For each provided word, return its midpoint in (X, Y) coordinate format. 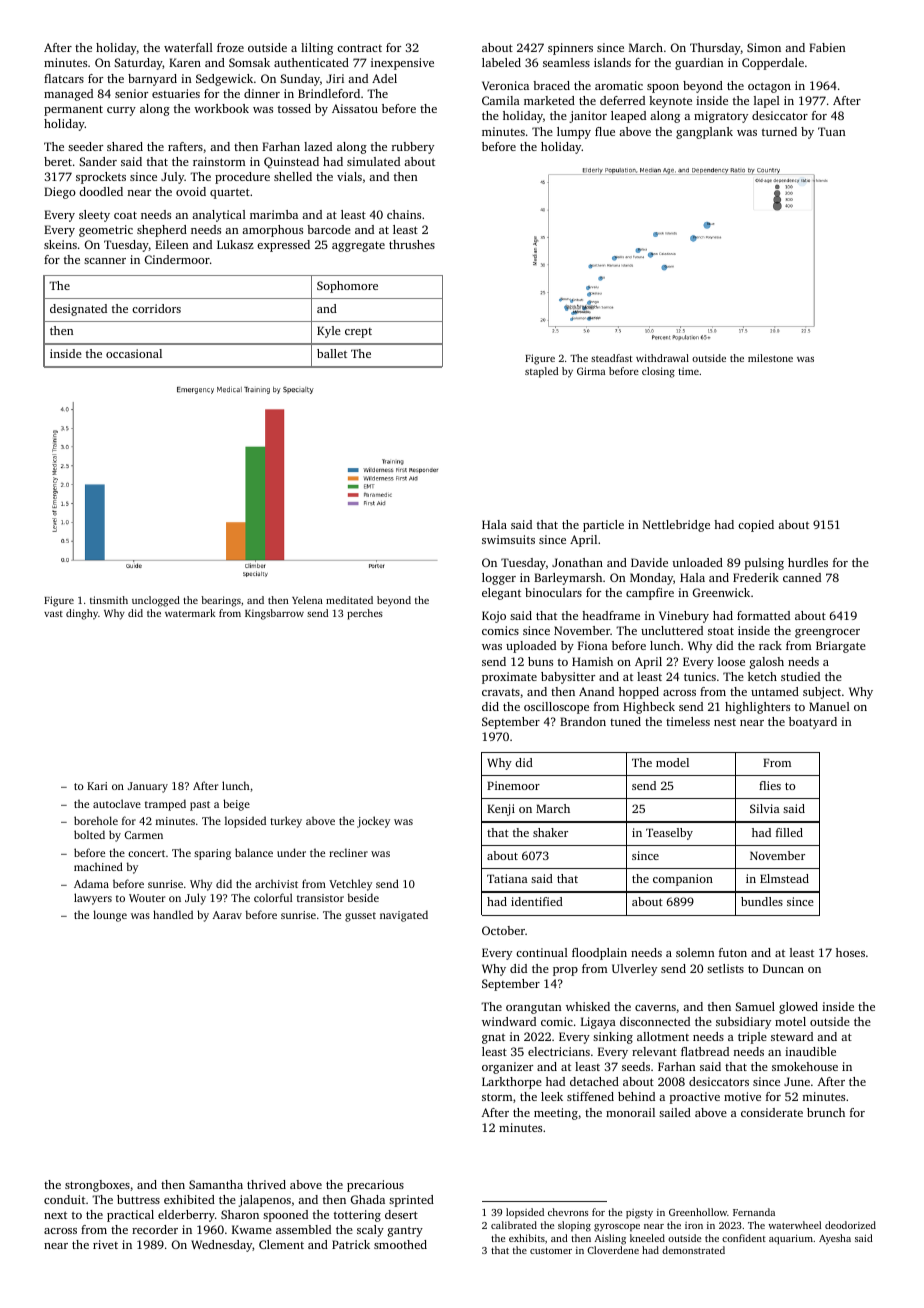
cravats (501, 692)
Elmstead (784, 878)
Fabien (827, 47)
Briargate (841, 647)
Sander (98, 161)
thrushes (412, 244)
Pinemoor (513, 785)
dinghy (82, 614)
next (55, 1215)
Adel (384, 78)
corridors (156, 308)
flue (605, 131)
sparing (212, 854)
